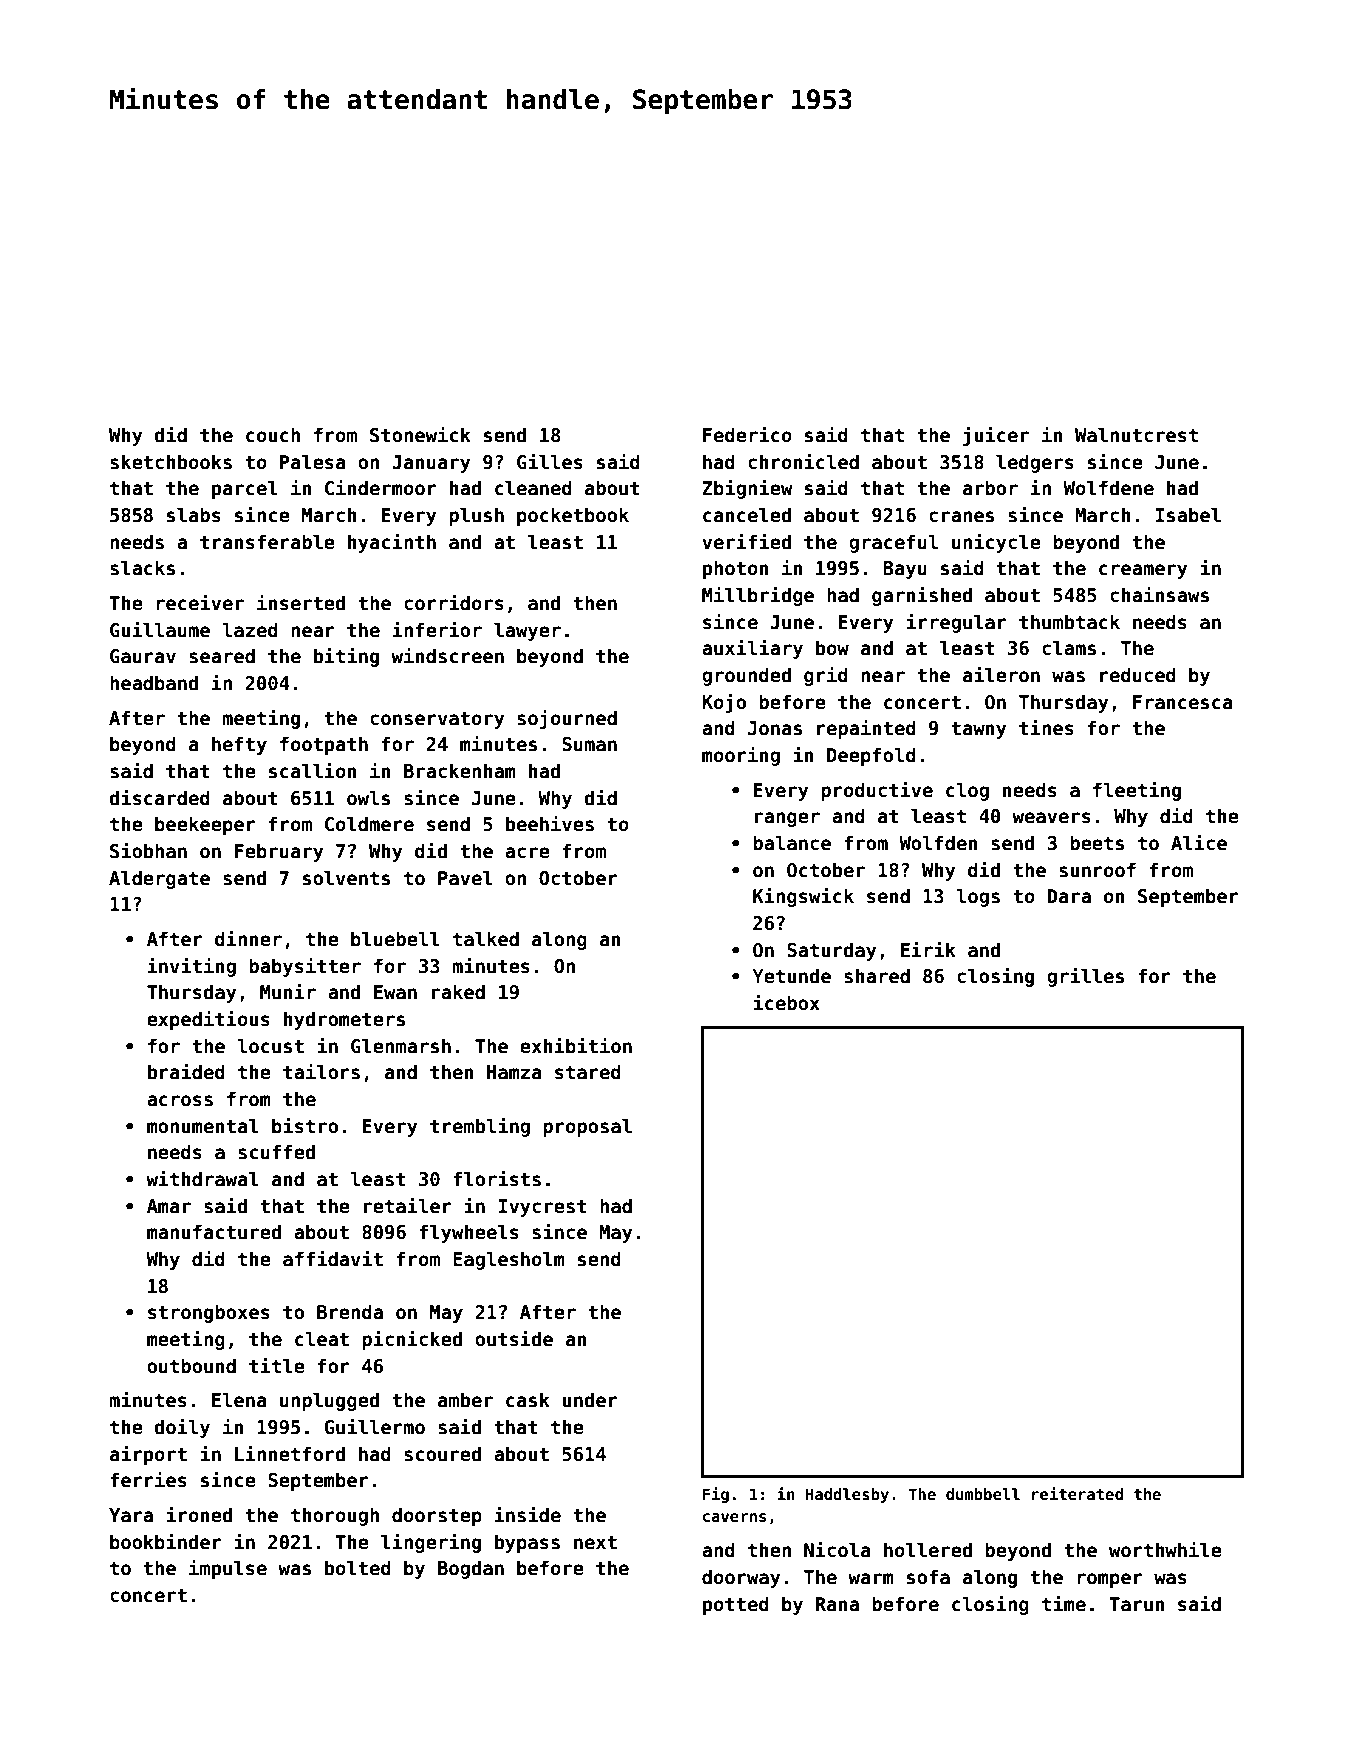 This image has width=1353, height=1750. I want to click on juicer, so click(996, 436).
